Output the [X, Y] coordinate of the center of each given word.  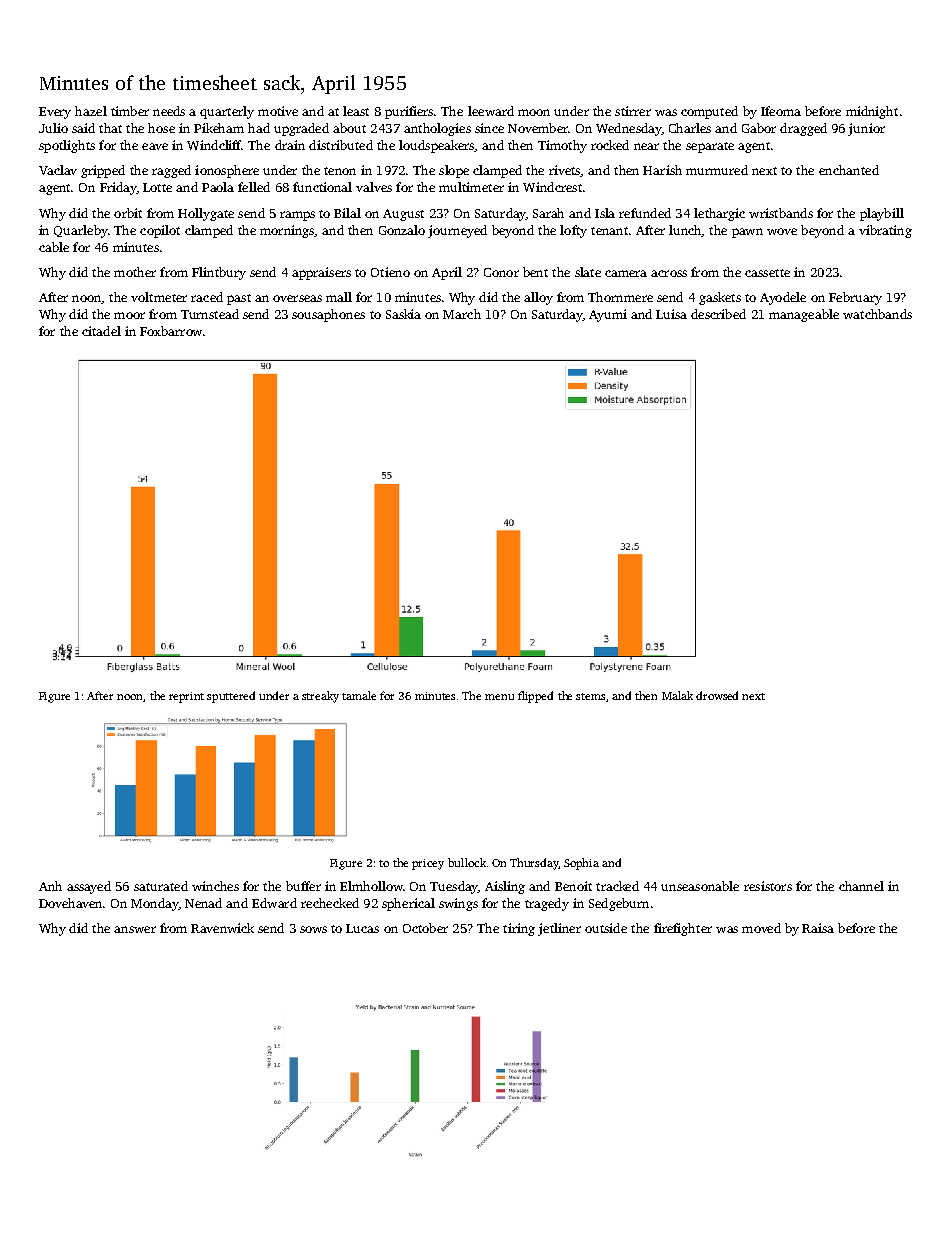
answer [135, 929]
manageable [804, 315]
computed [709, 112]
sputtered [231, 697]
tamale [359, 695]
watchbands [877, 314]
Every [55, 113]
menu [499, 697]
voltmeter [159, 297]
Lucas [362, 928]
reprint [186, 697]
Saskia [403, 314]
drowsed [717, 695]
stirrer [633, 111]
